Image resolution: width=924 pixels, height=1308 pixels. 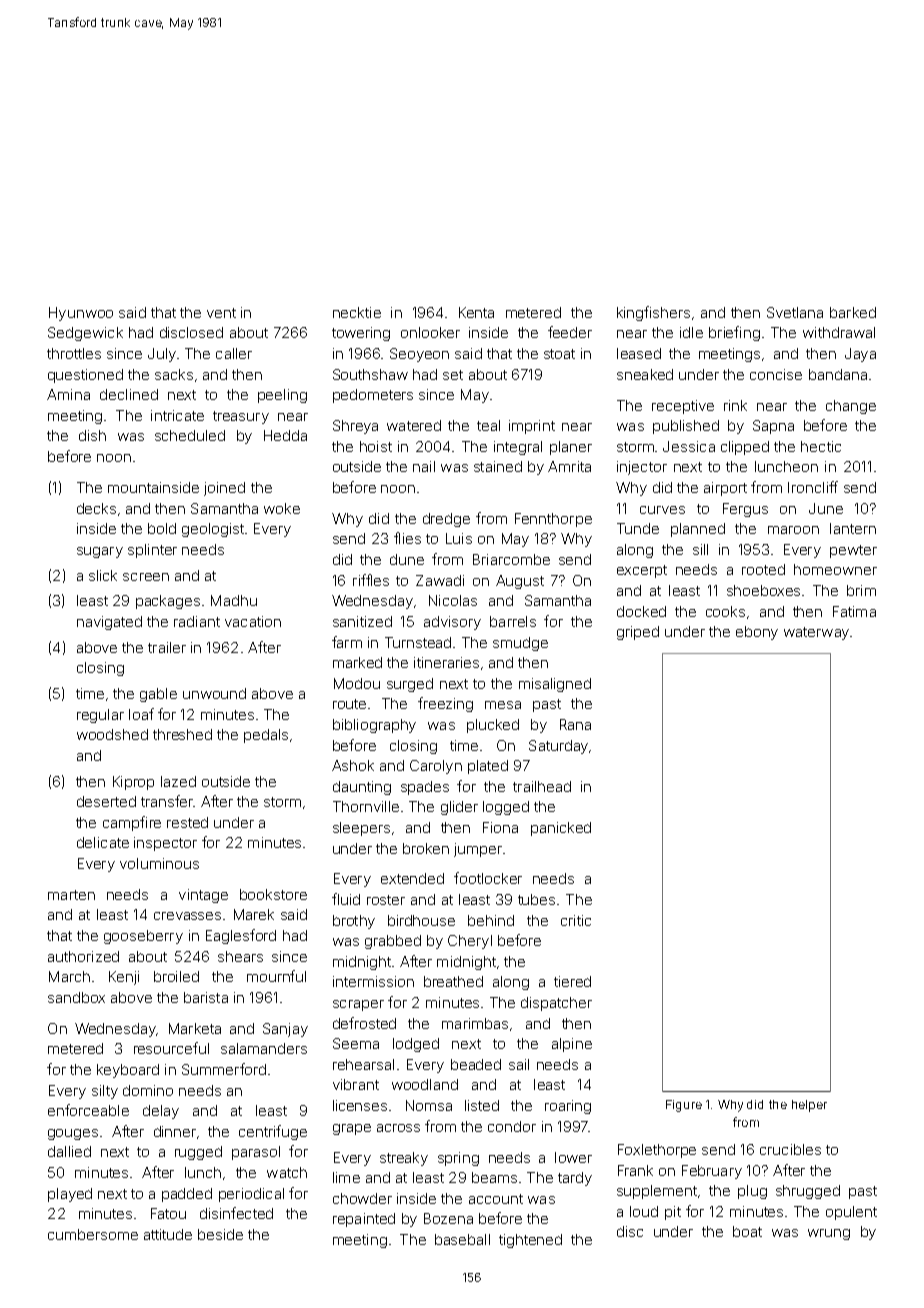 I want to click on Cheryl, so click(x=470, y=942).
